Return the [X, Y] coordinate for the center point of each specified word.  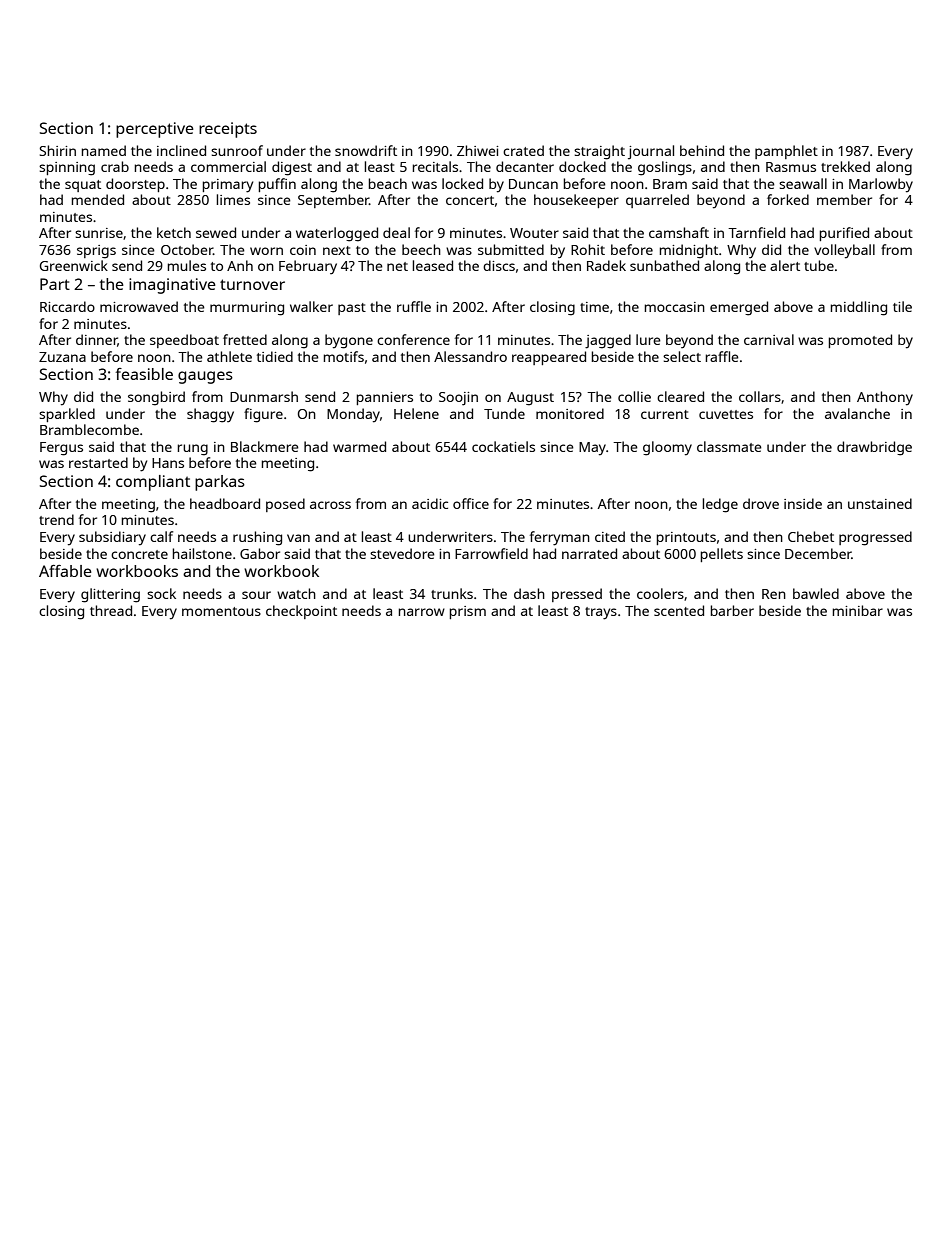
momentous [221, 611]
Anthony [885, 398]
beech [421, 249]
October [187, 249]
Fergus [61, 449]
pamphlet [786, 152]
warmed [359, 446]
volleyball [844, 251]
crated [523, 150]
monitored [570, 413]
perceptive [155, 130]
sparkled [67, 415]
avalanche [857, 413]
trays [601, 613]
